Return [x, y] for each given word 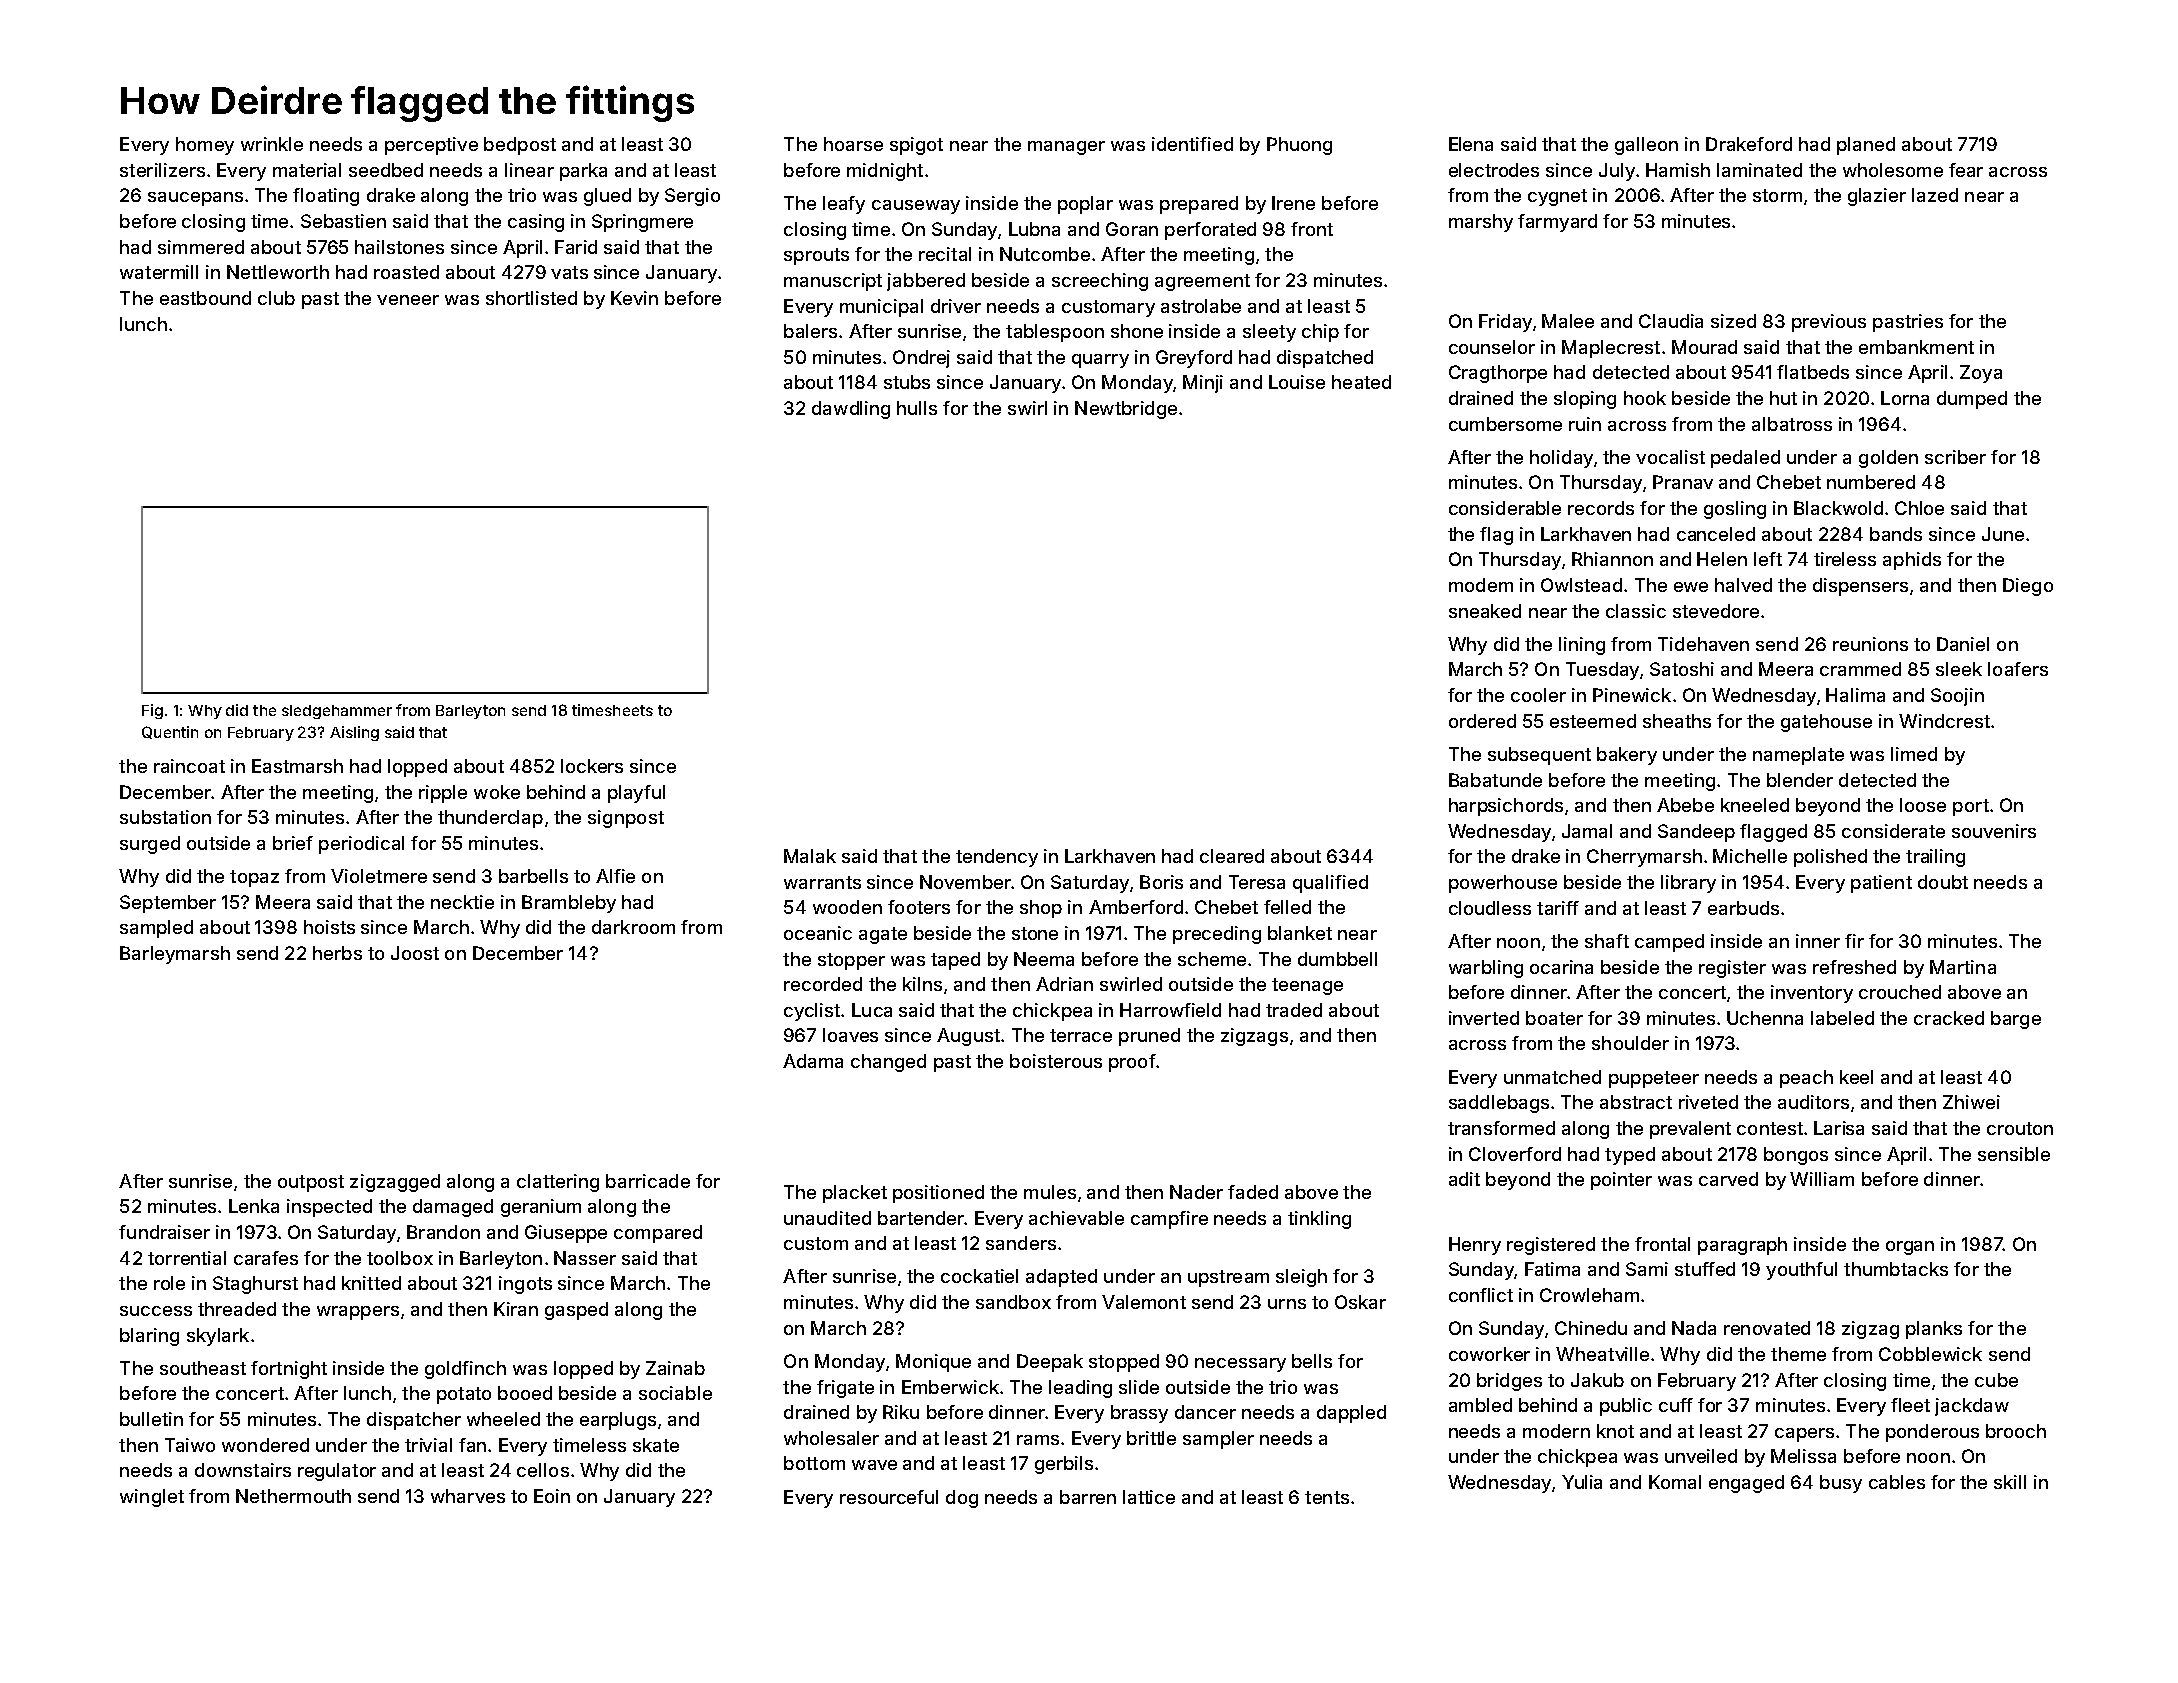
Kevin [634, 298]
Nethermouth [293, 1496]
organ [1910, 1248]
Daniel [1963, 644]
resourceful [889, 1497]
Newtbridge [1126, 410]
